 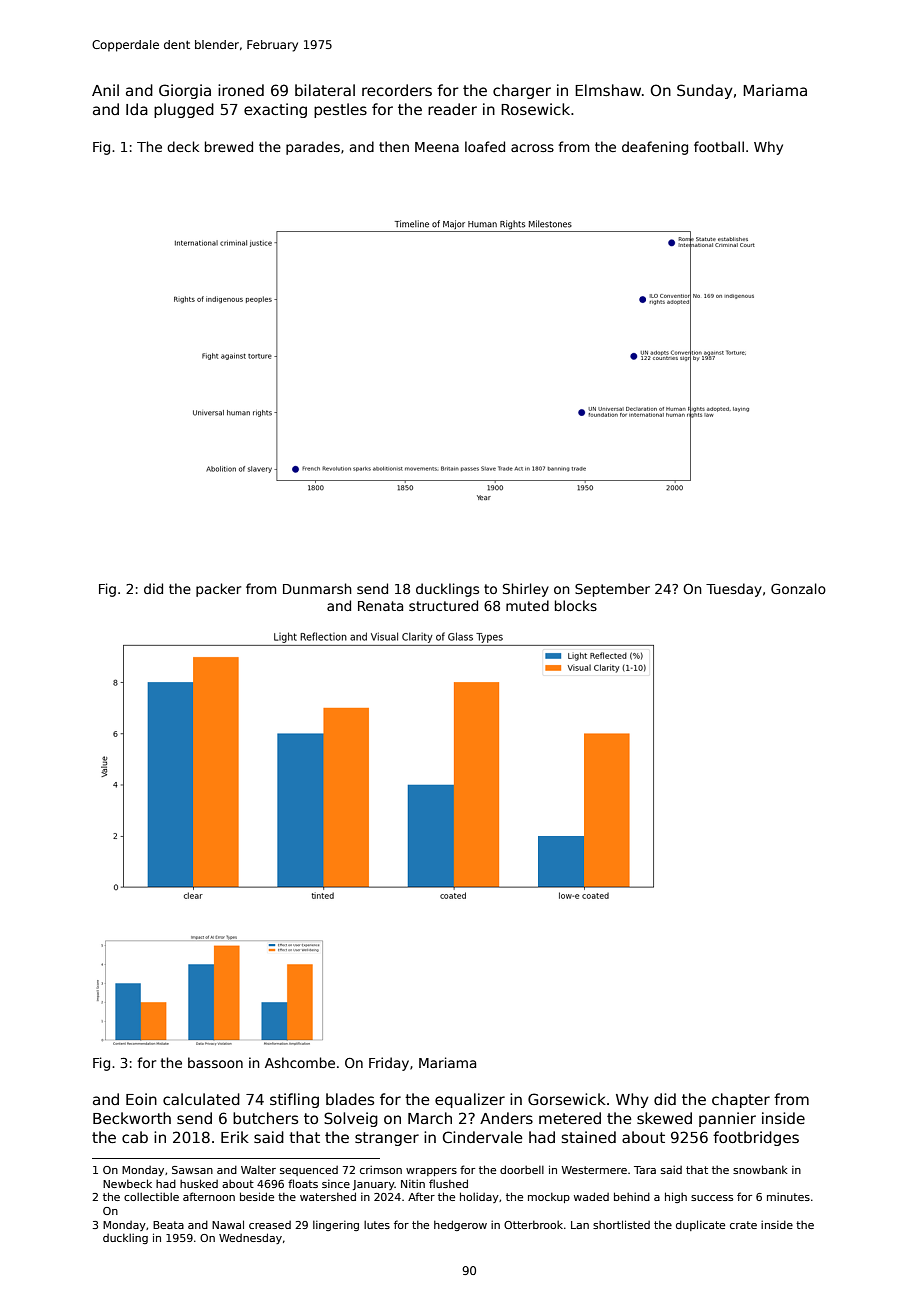 What do you see at coordinates (567, 1099) in the page?
I see `Gorsewick` at bounding box center [567, 1099].
